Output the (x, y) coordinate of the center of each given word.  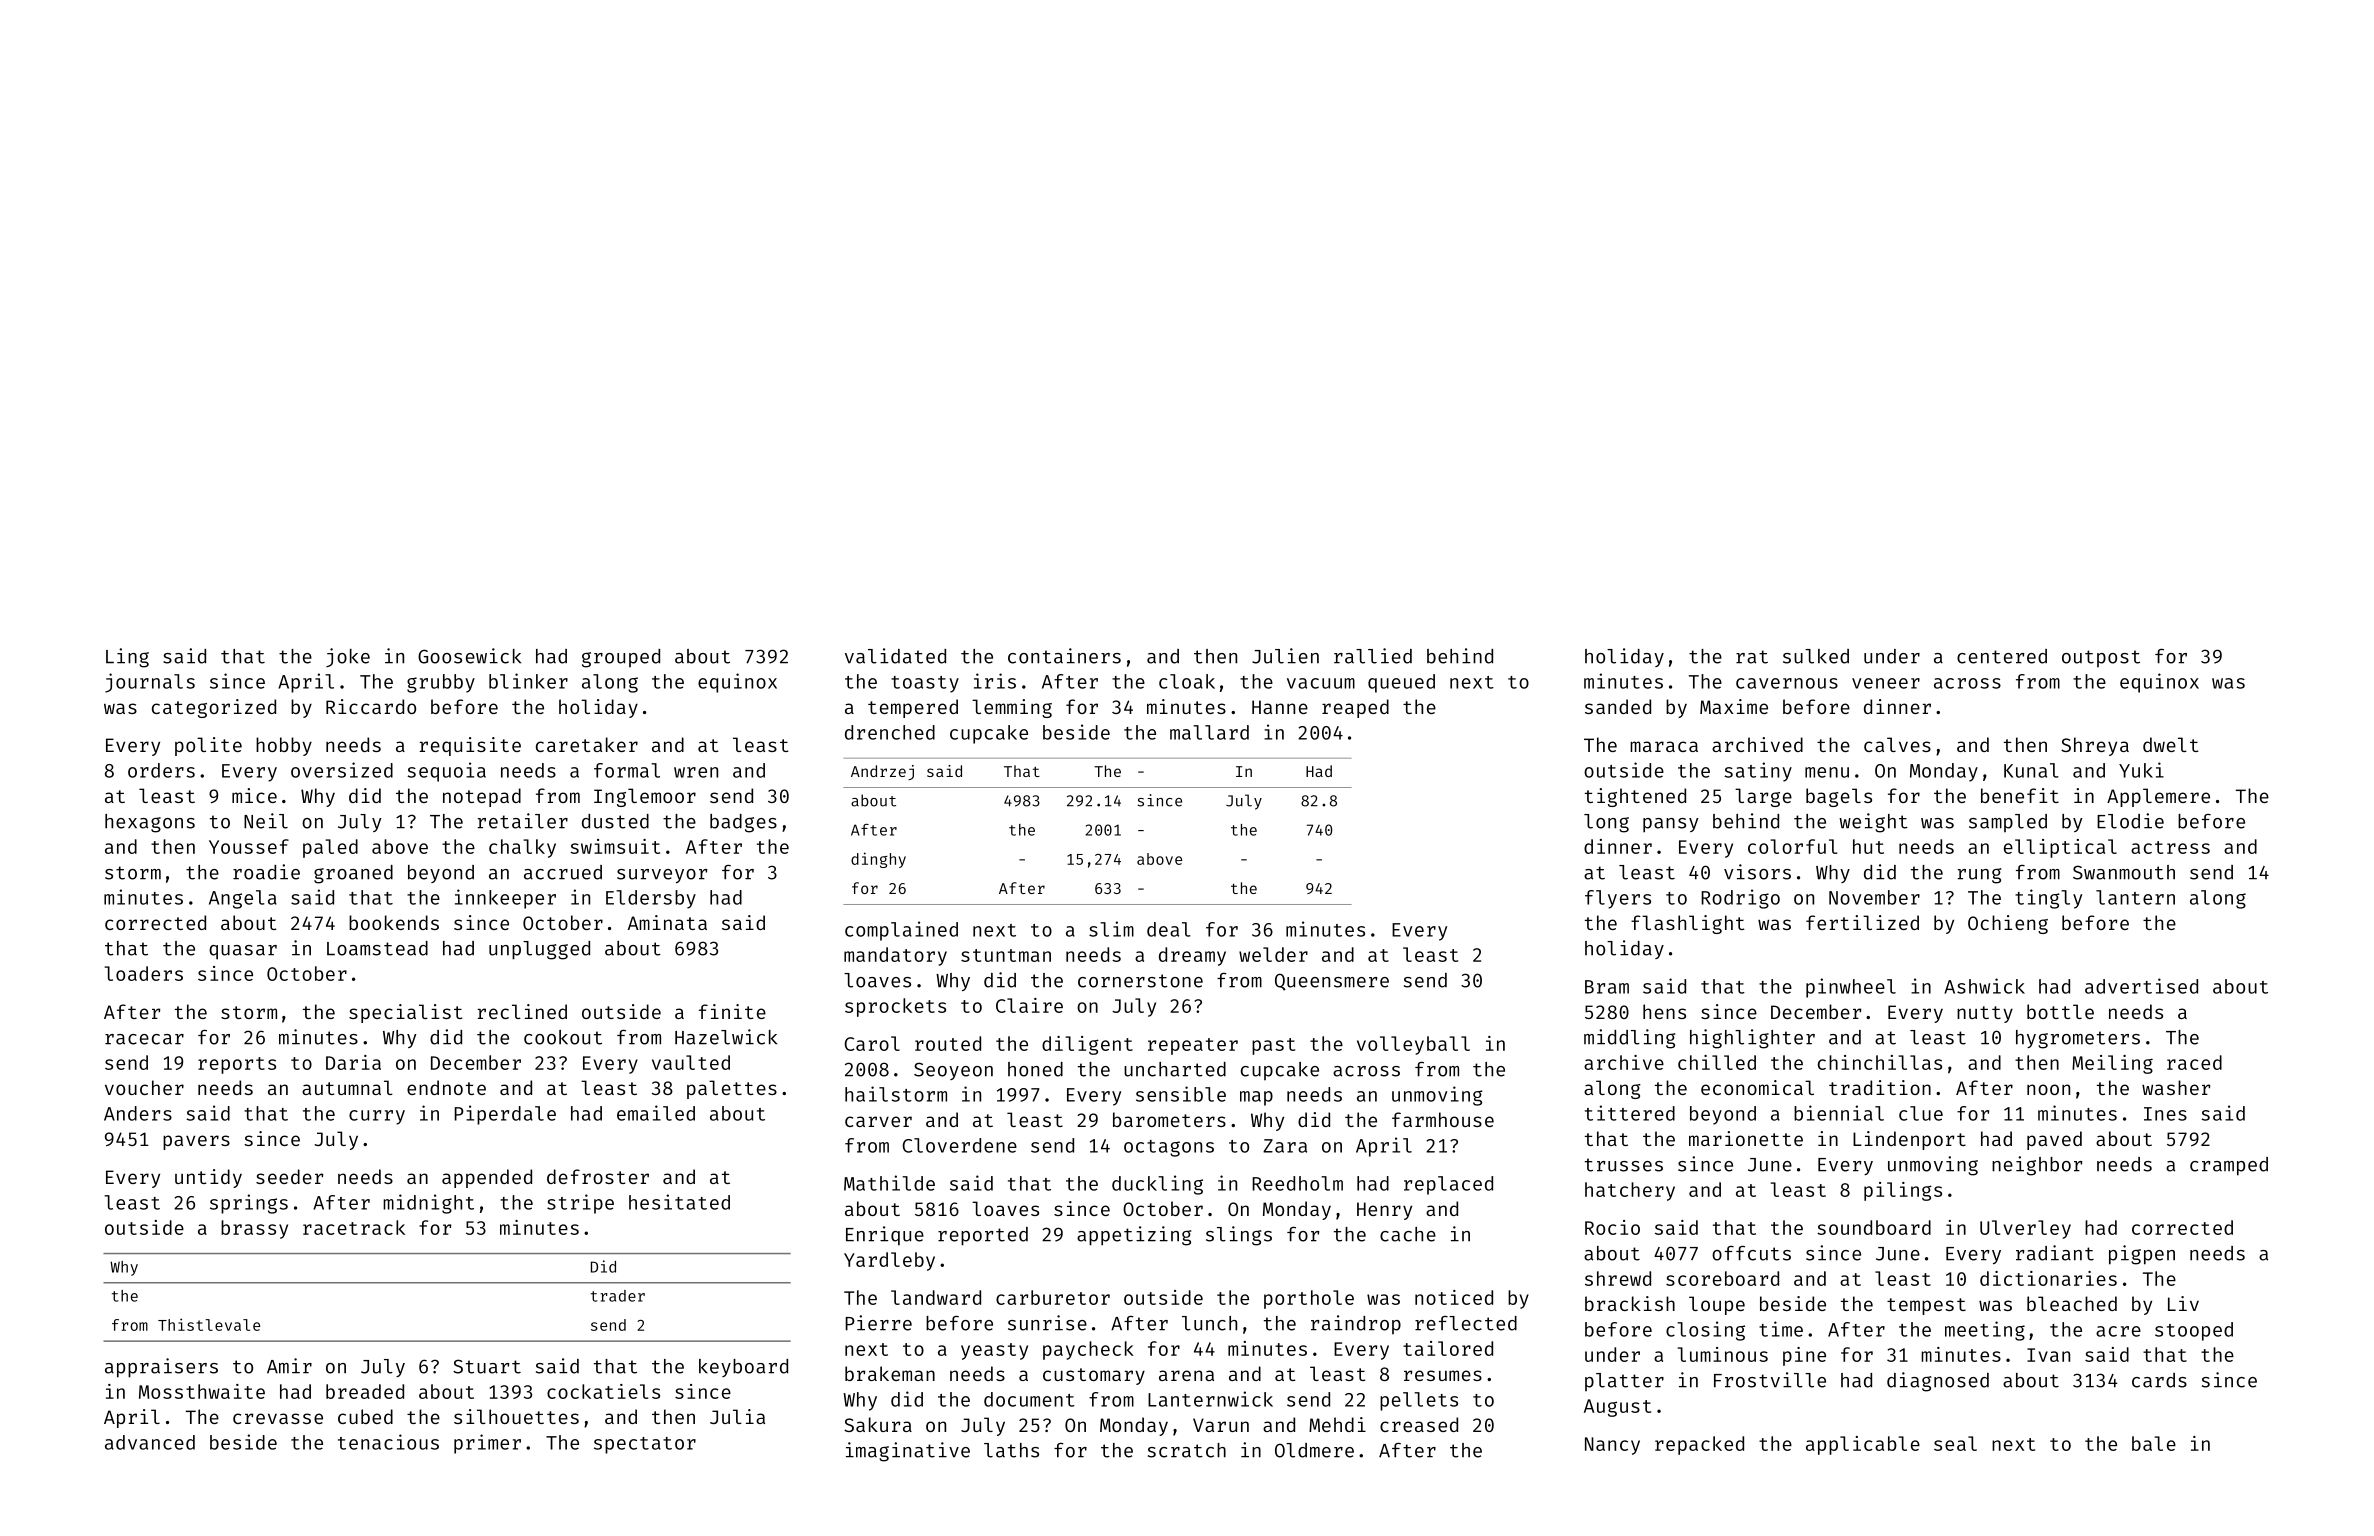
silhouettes (516, 1416)
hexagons (150, 823)
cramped (2229, 1166)
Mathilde (889, 1183)
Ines (2165, 1114)
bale (2154, 1443)
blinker (528, 681)
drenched (890, 732)
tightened (1635, 797)
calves (1897, 744)
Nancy (1612, 1446)
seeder (289, 1176)
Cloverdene (960, 1145)
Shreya (2095, 746)
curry (377, 1117)
